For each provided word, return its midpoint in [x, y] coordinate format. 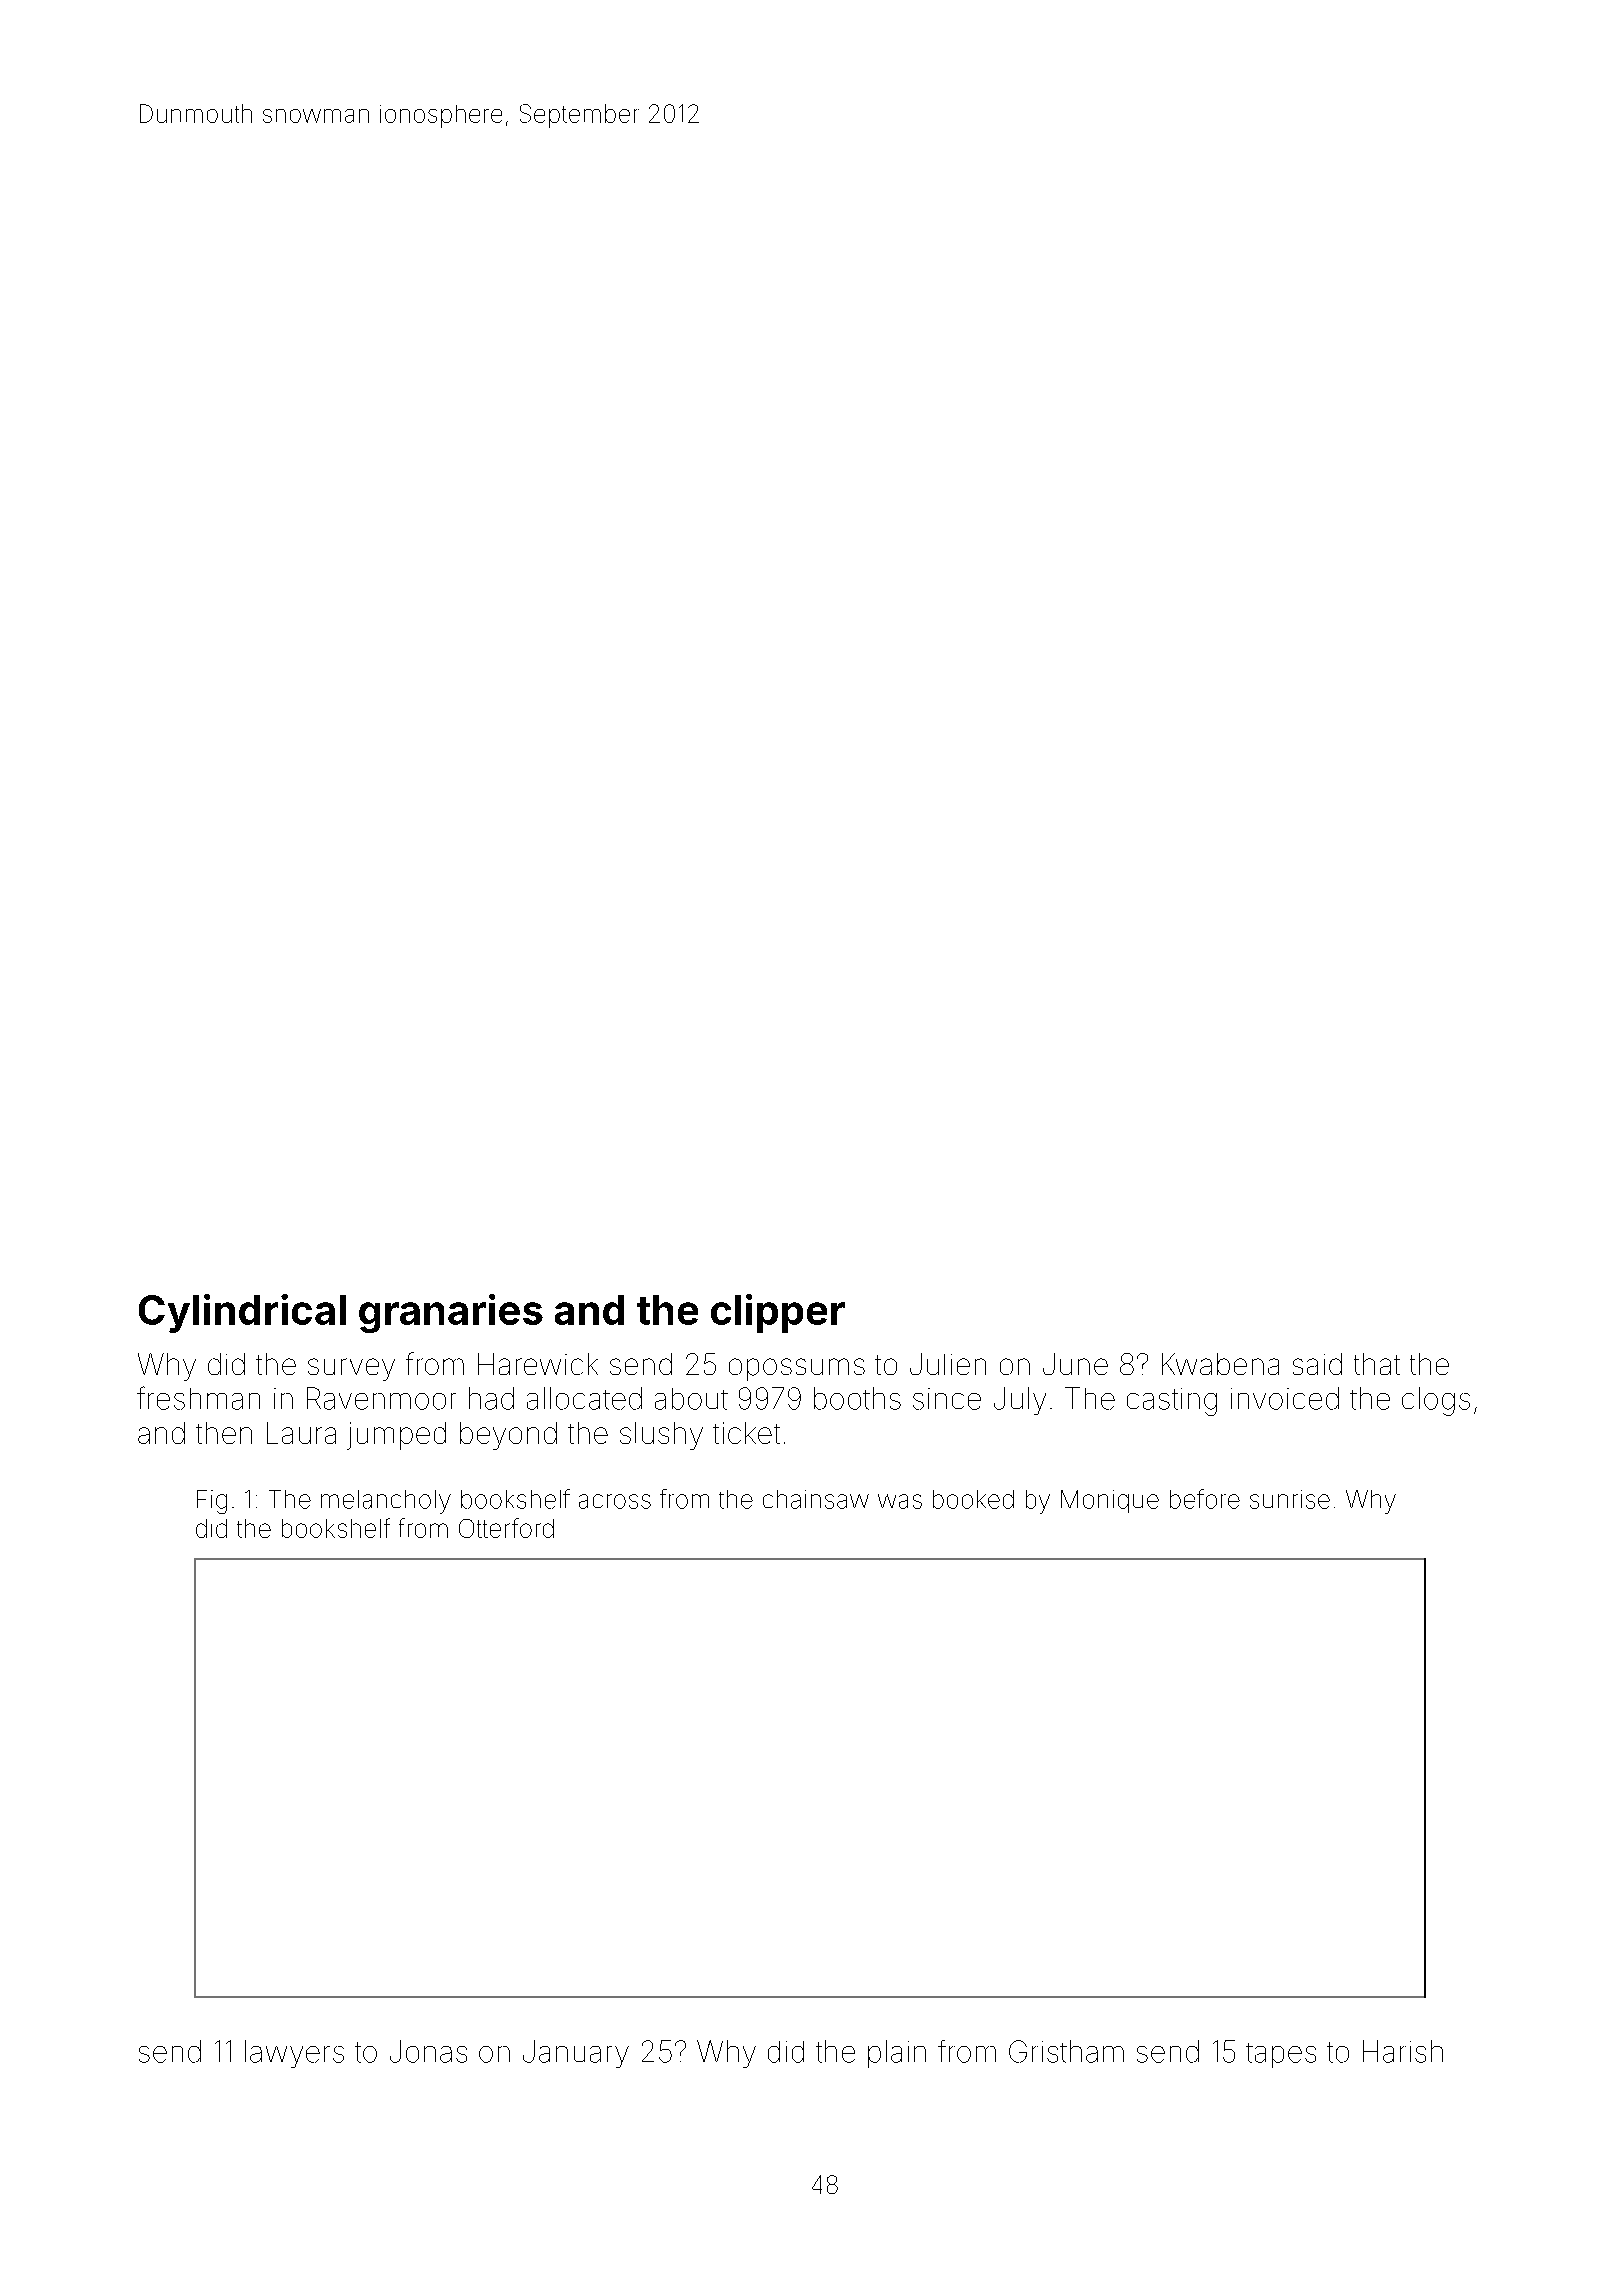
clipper [778, 1313]
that [1377, 1364]
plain [897, 2054]
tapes [1281, 2055]
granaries [451, 1313]
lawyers [294, 2054]
